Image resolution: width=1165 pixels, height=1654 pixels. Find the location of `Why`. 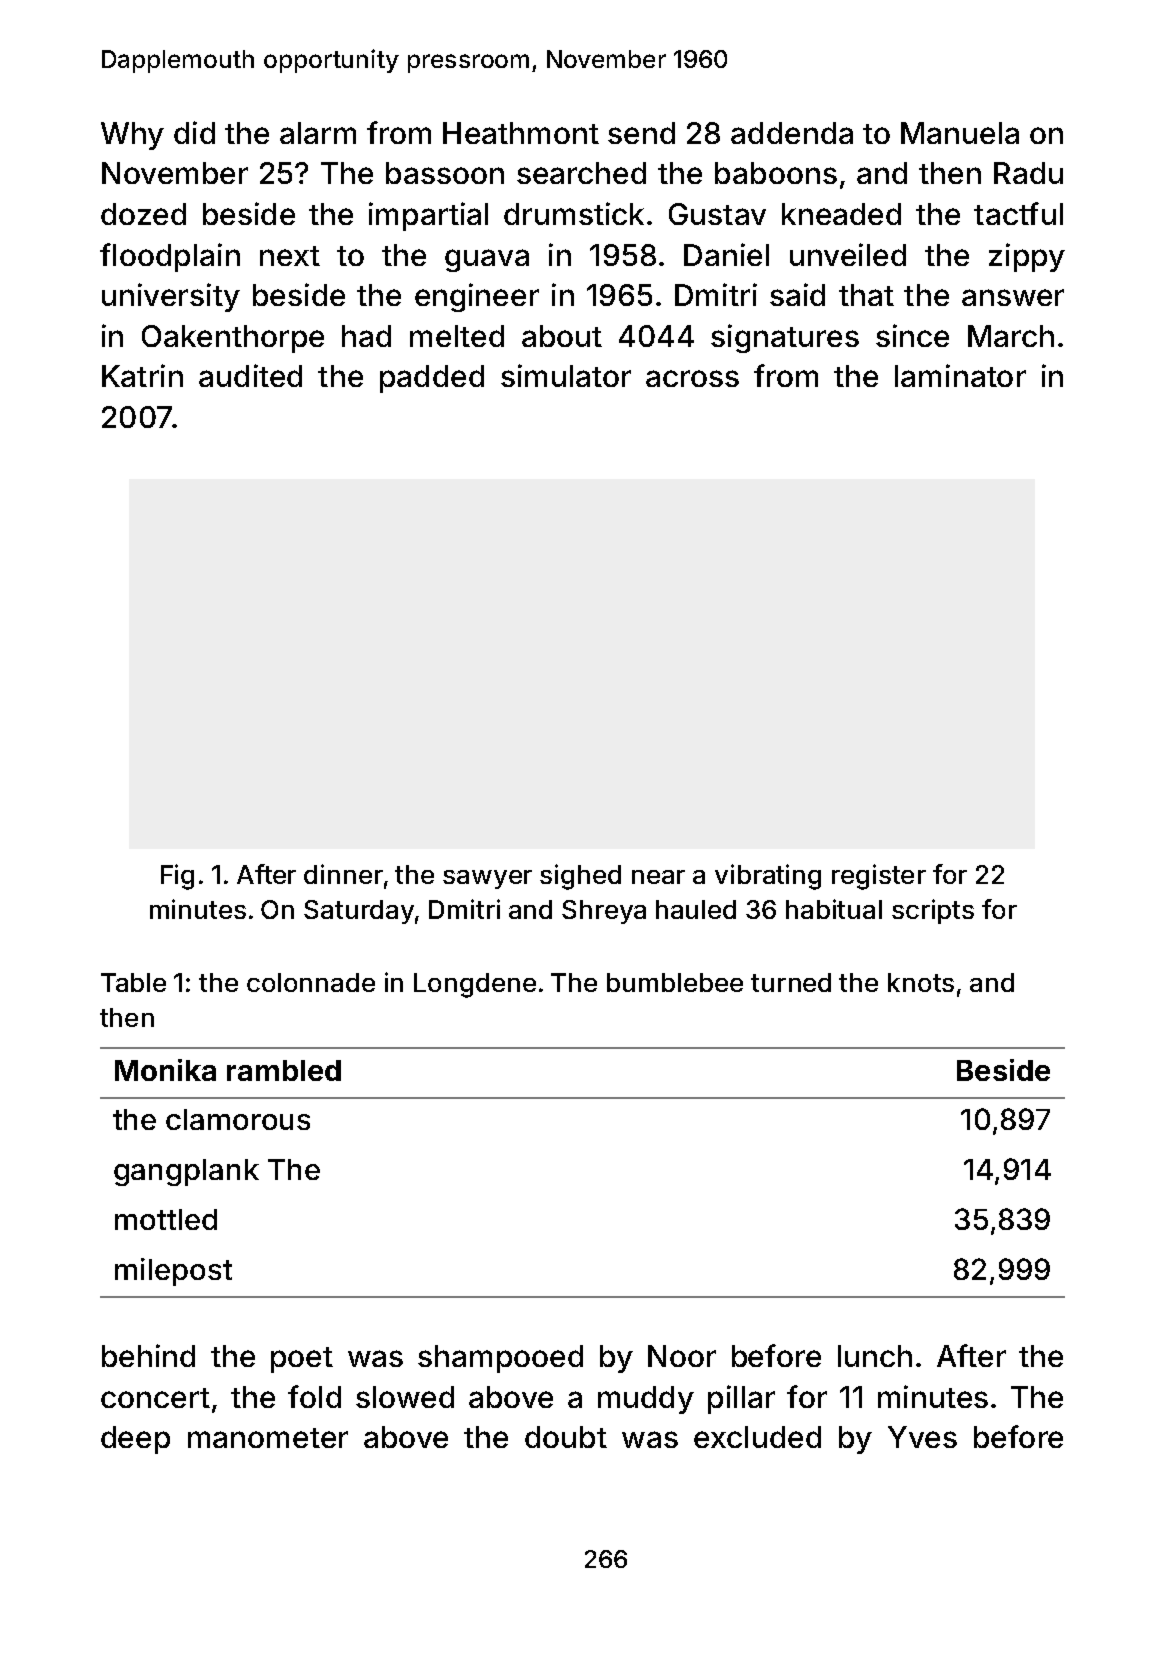

Why is located at coordinates (132, 136).
